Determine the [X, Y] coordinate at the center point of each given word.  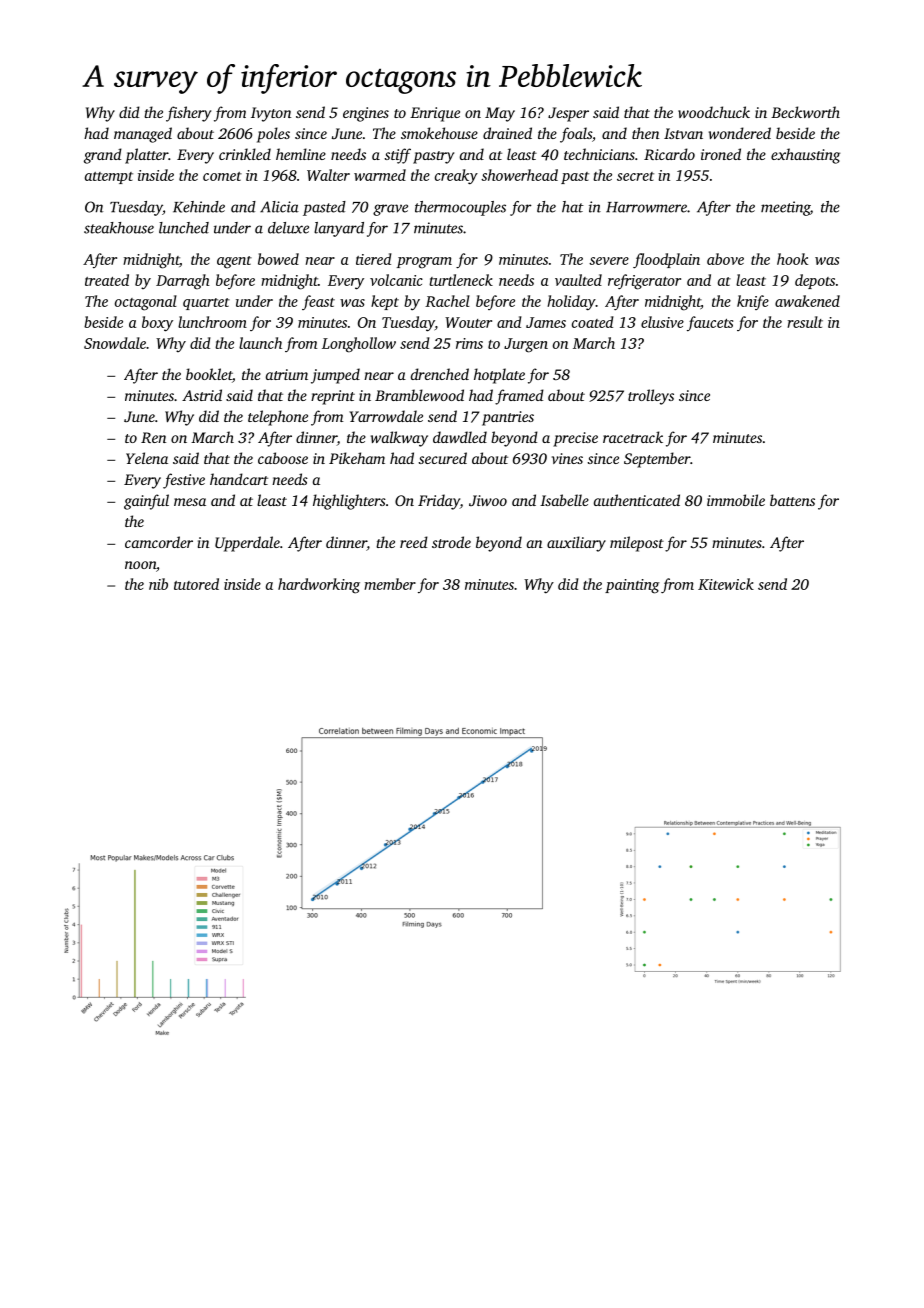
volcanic [396, 280]
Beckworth [805, 112]
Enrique [435, 114]
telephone [278, 418]
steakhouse [119, 228]
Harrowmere [646, 207]
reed [414, 542]
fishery [188, 114]
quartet [206, 304]
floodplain [666, 261]
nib [158, 584]
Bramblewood [419, 395]
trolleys [651, 397]
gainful [146, 502]
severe [609, 261]
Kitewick [726, 584]
